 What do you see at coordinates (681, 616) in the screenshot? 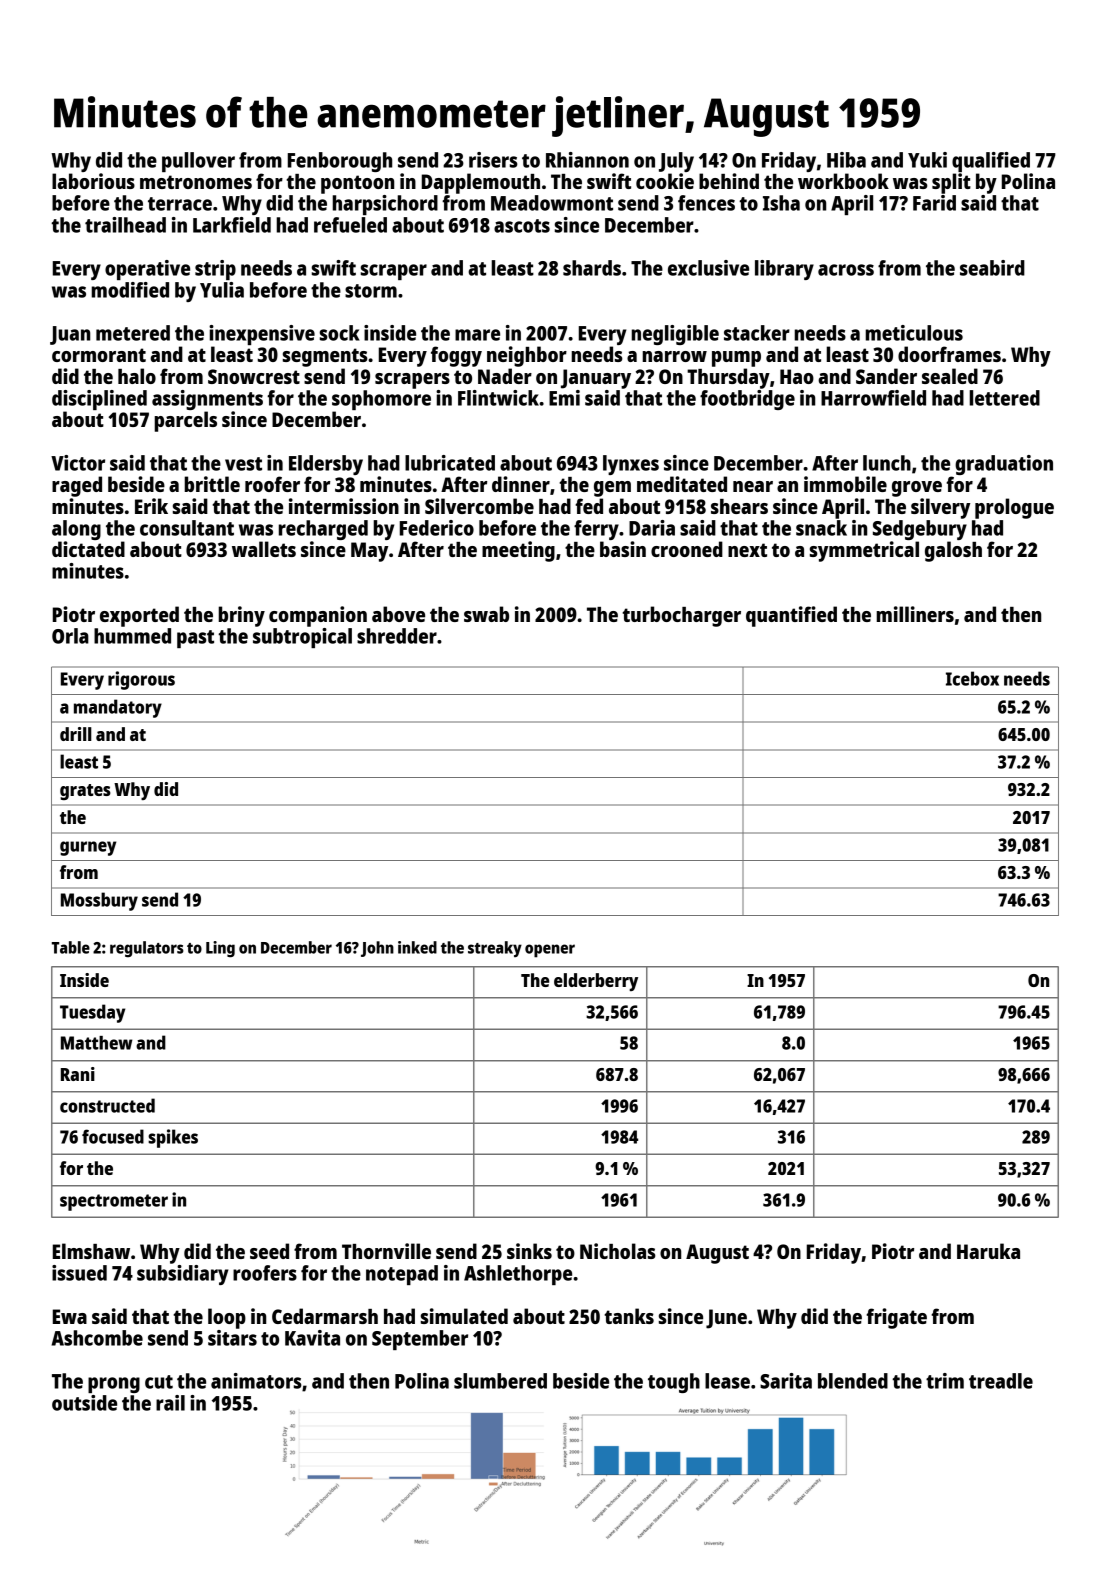
I see `turbocharger` at bounding box center [681, 616].
